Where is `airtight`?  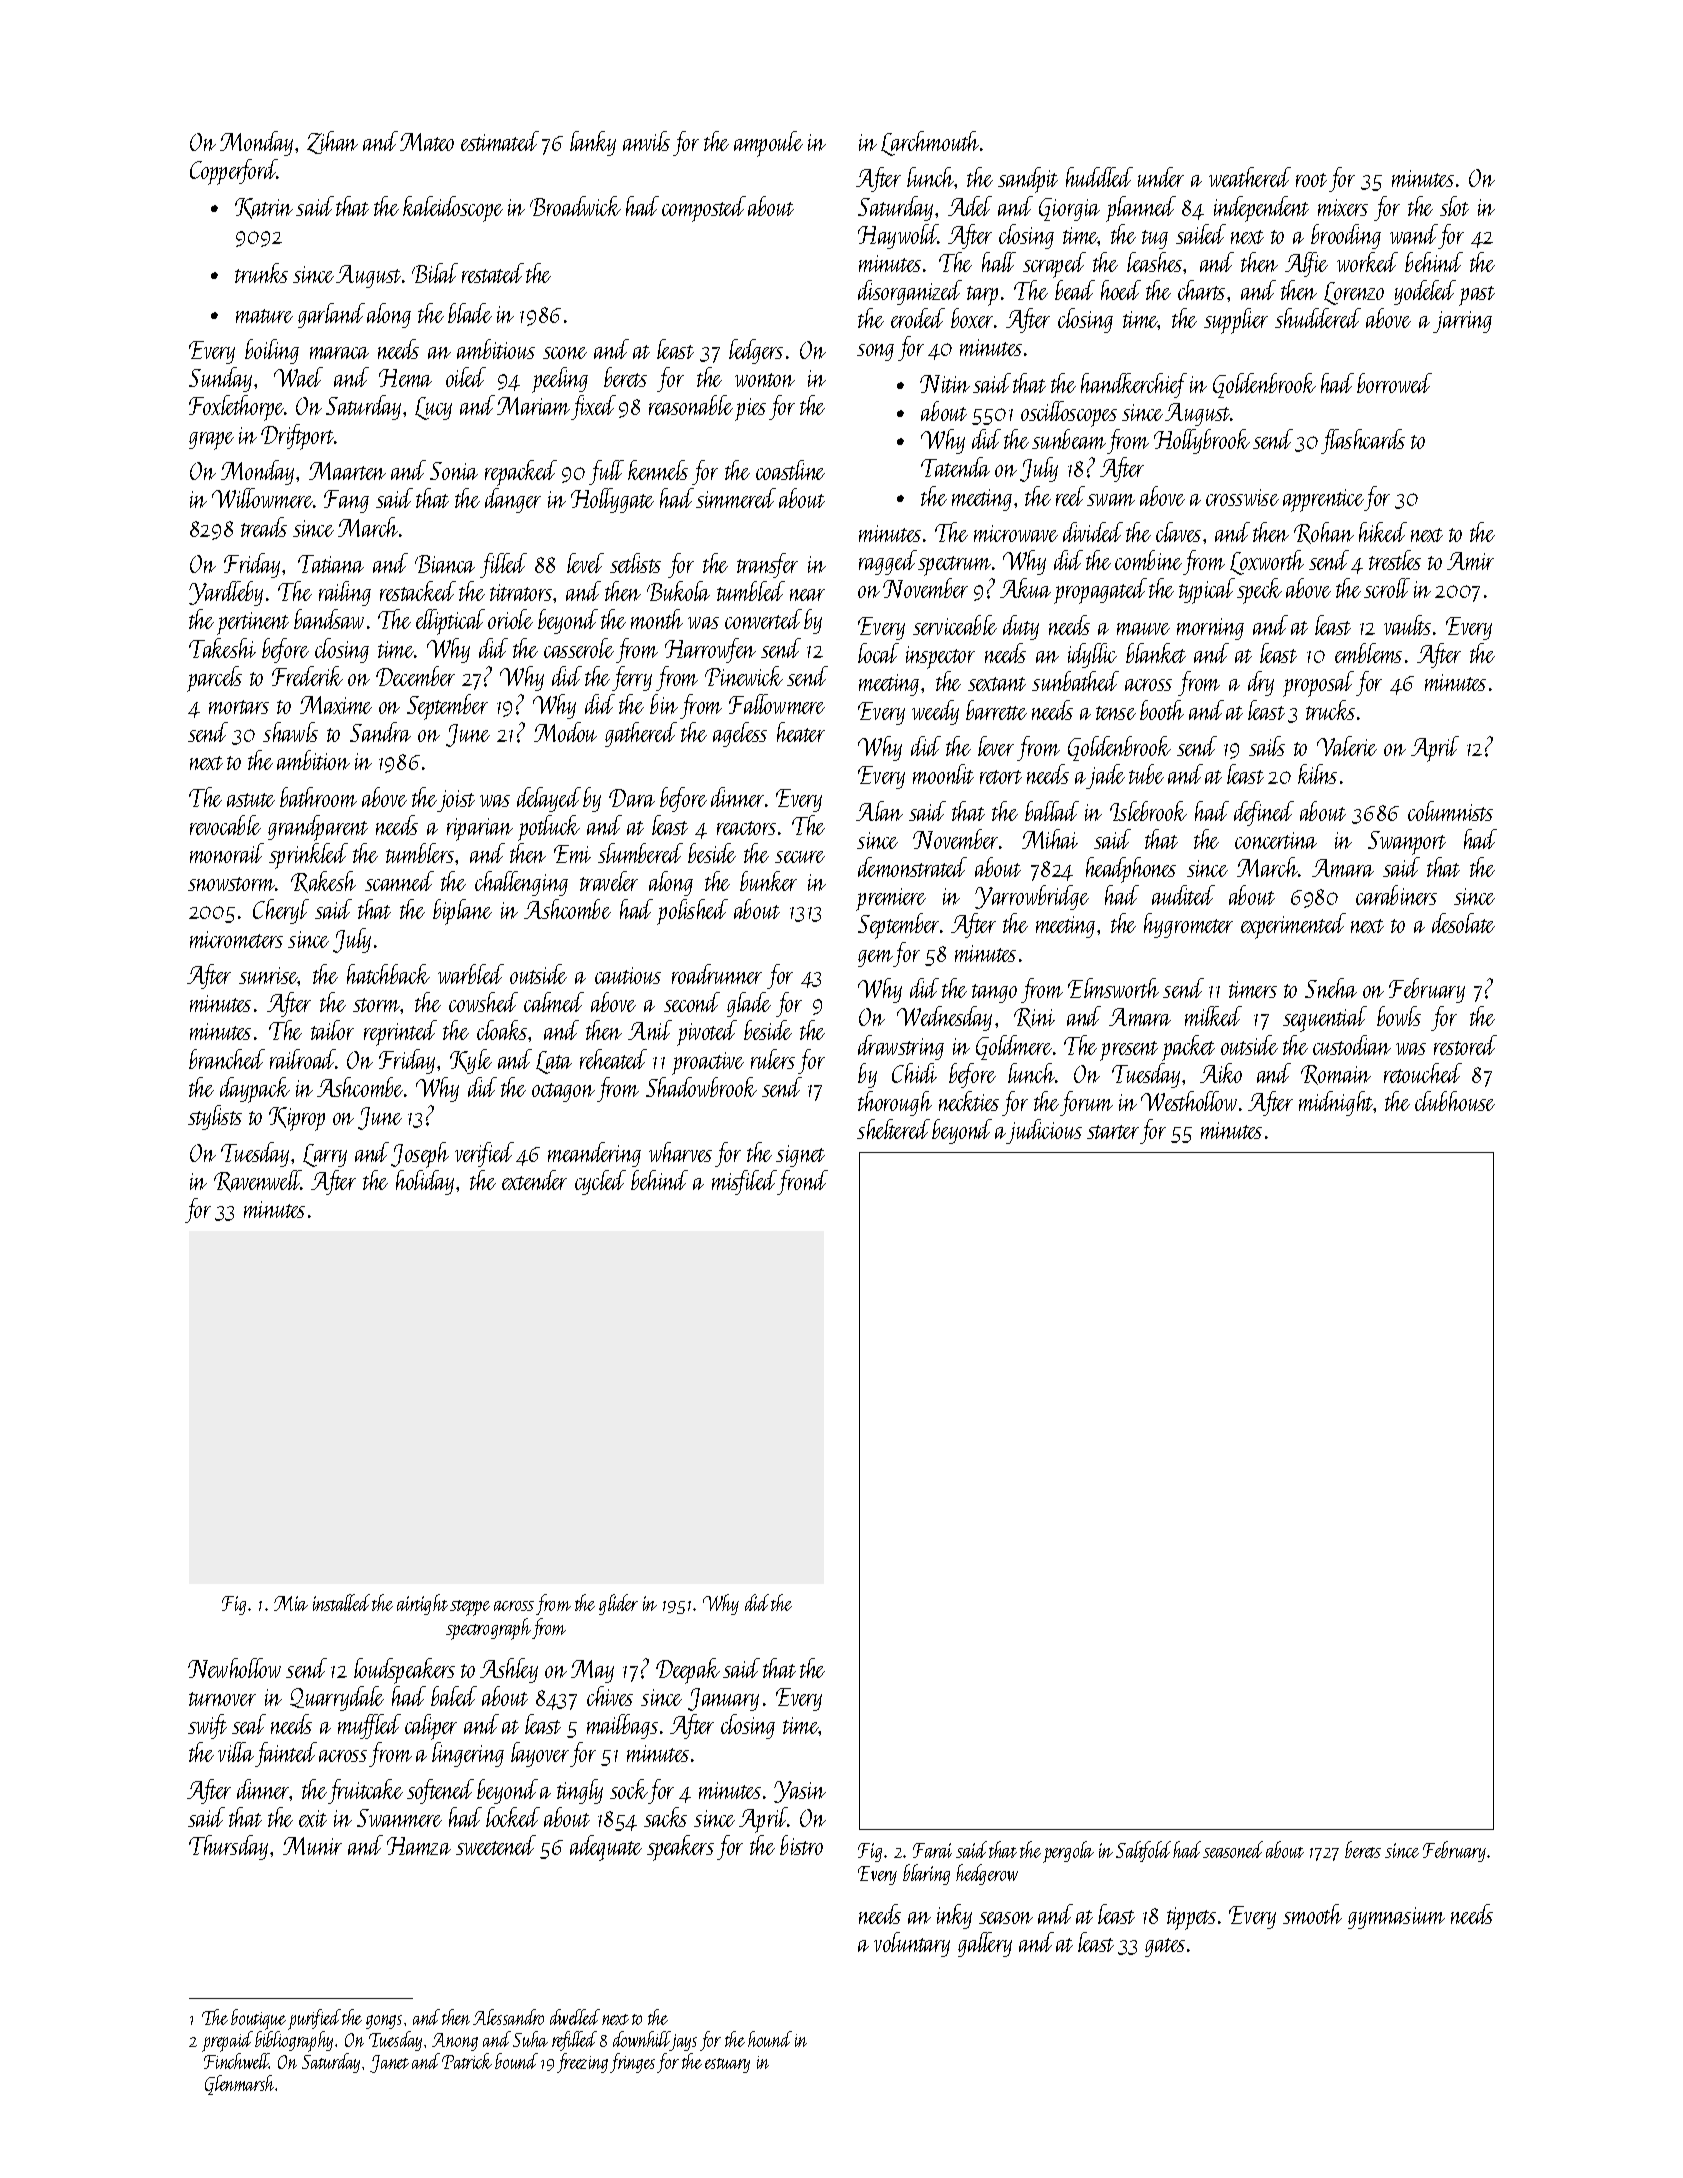 airtight is located at coordinates (422, 1604).
